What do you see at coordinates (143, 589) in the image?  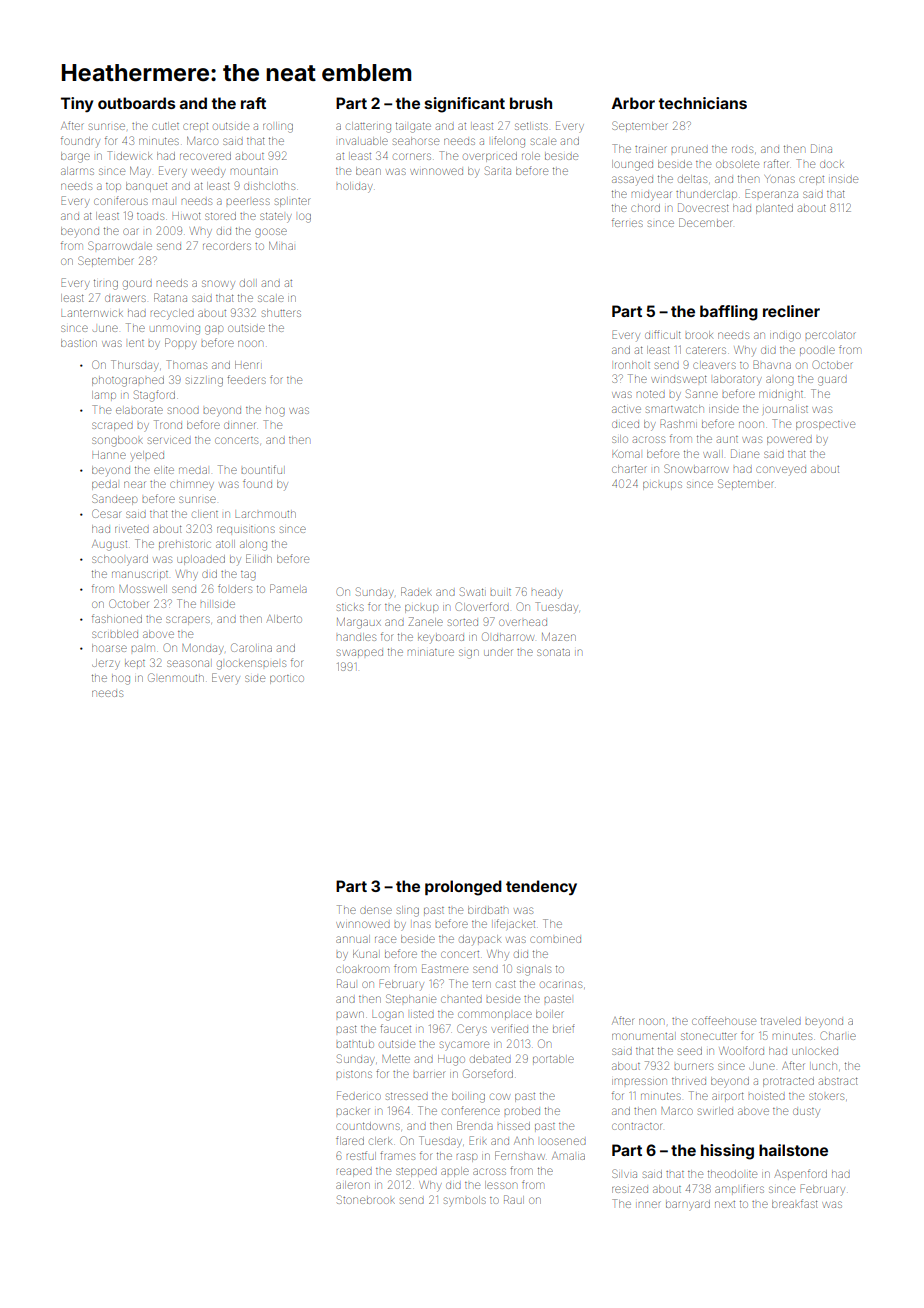 I see `Mosswell` at bounding box center [143, 589].
